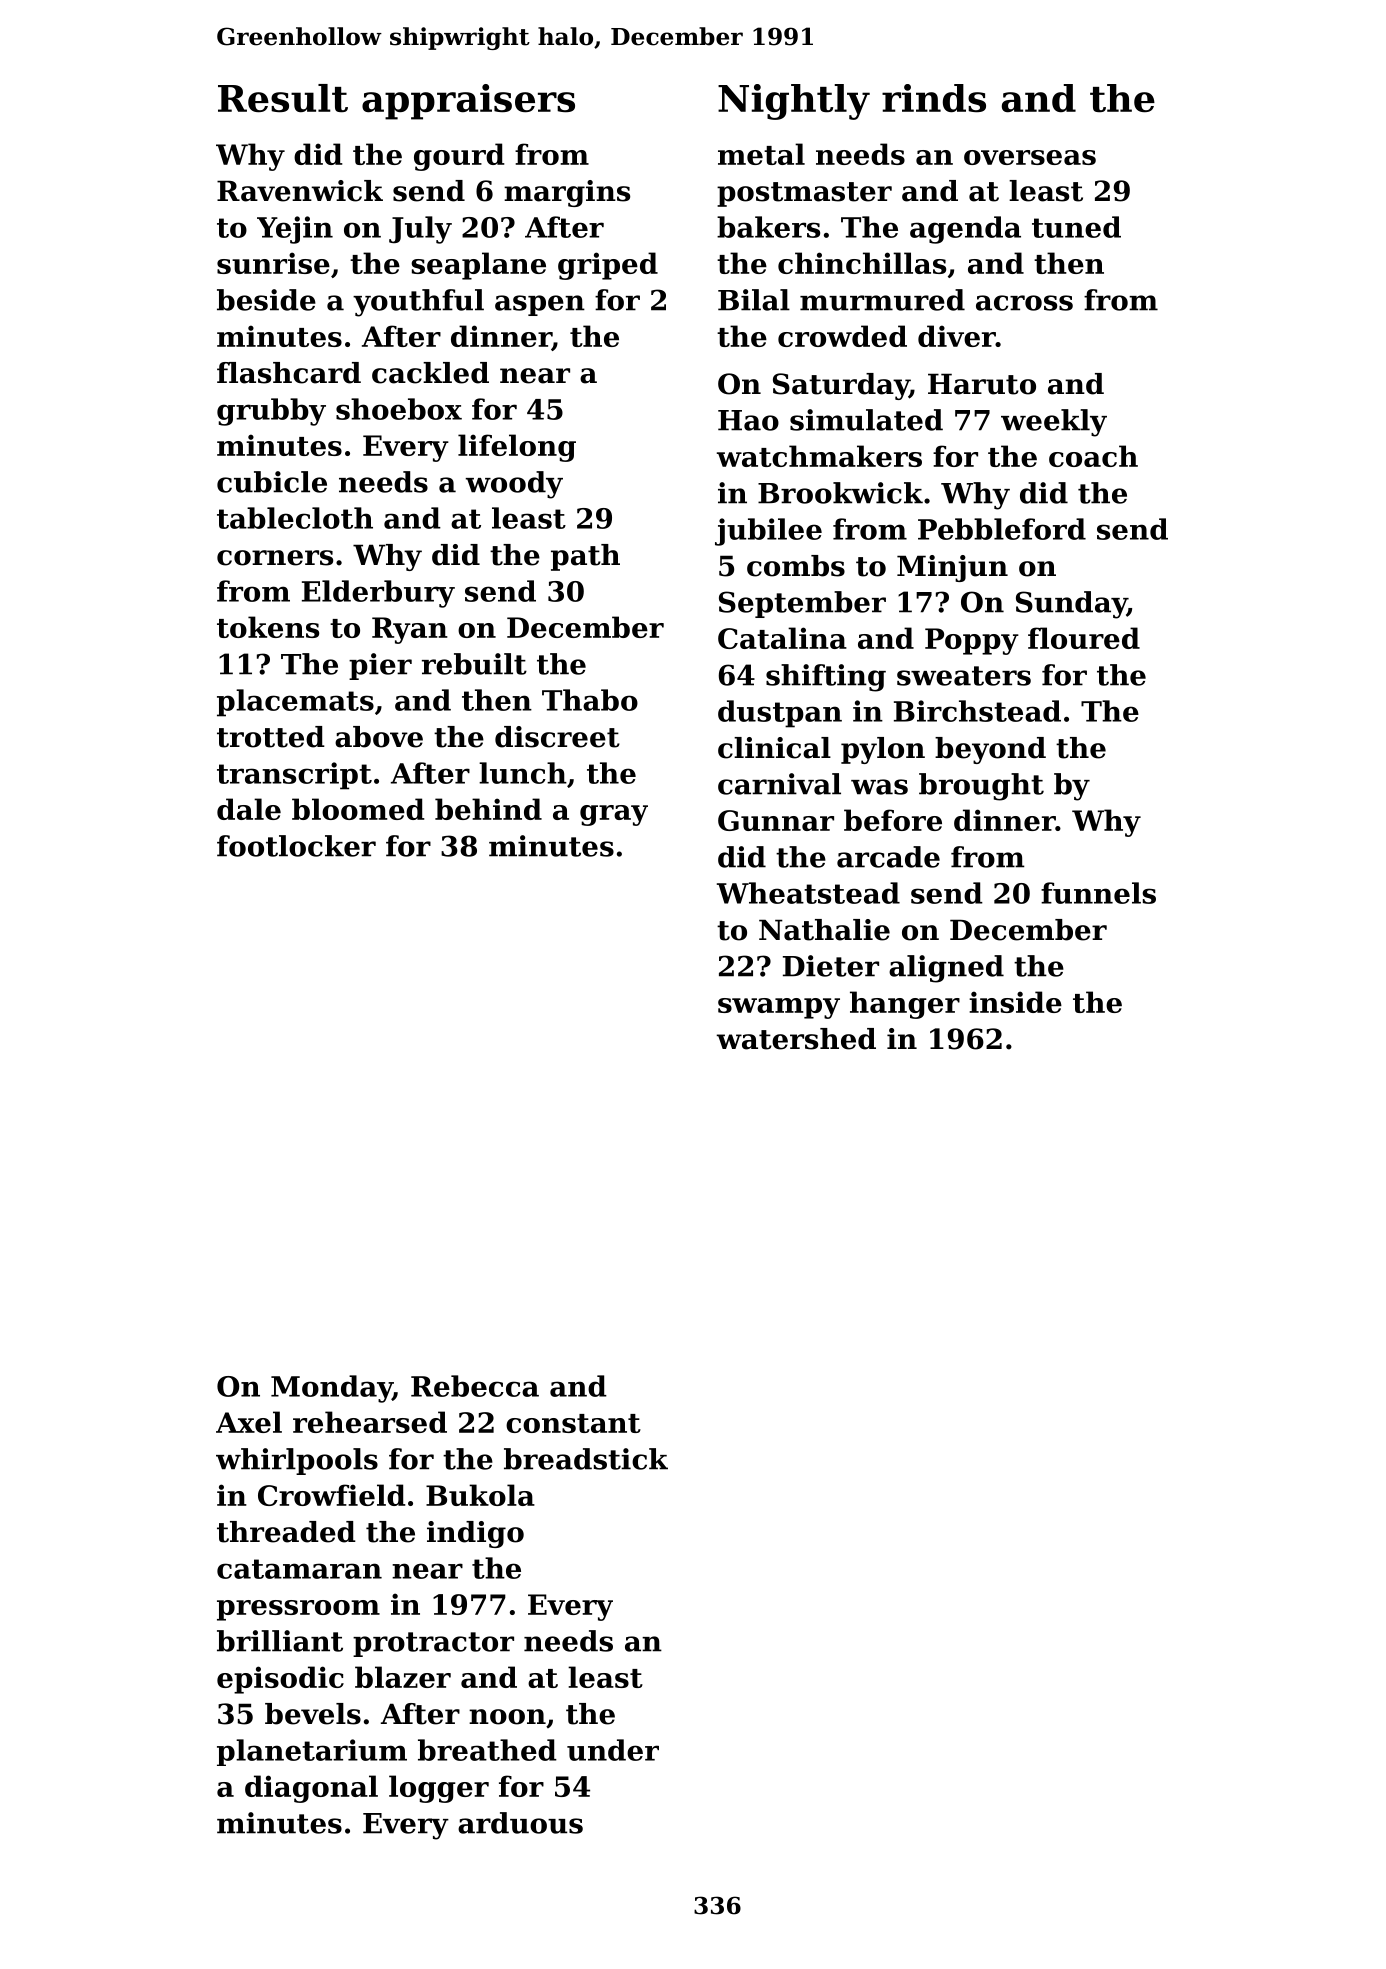 The width and height of the screenshot is (1386, 1969). I want to click on margins, so click(567, 193).
